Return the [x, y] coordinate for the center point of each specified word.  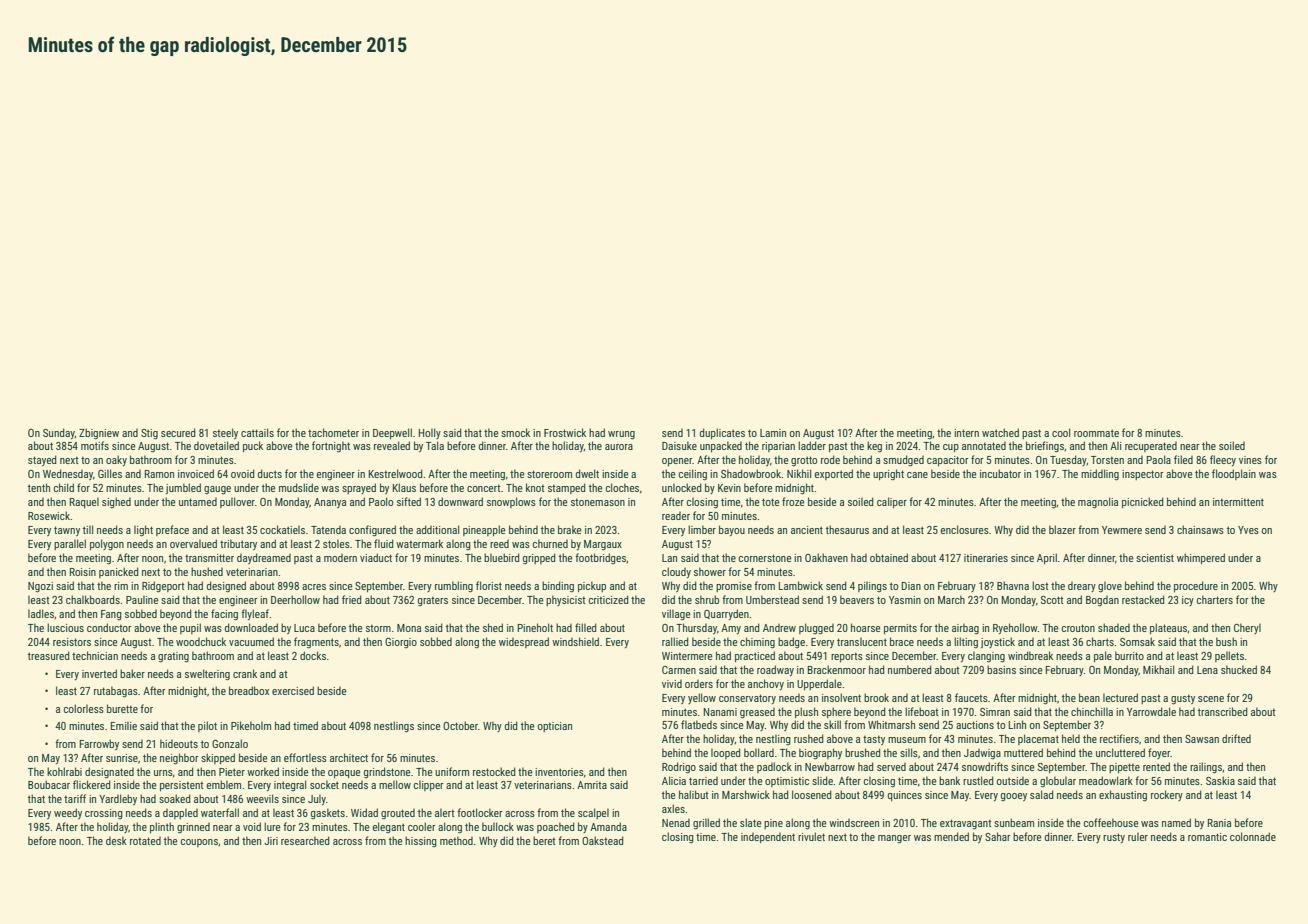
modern [340, 558]
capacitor [948, 461]
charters [1215, 599]
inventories [559, 772]
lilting [966, 643]
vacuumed [251, 641]
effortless [305, 757]
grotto [804, 461]
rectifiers [1119, 738]
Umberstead [772, 599]
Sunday [59, 433]
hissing [421, 841]
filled [586, 627]
